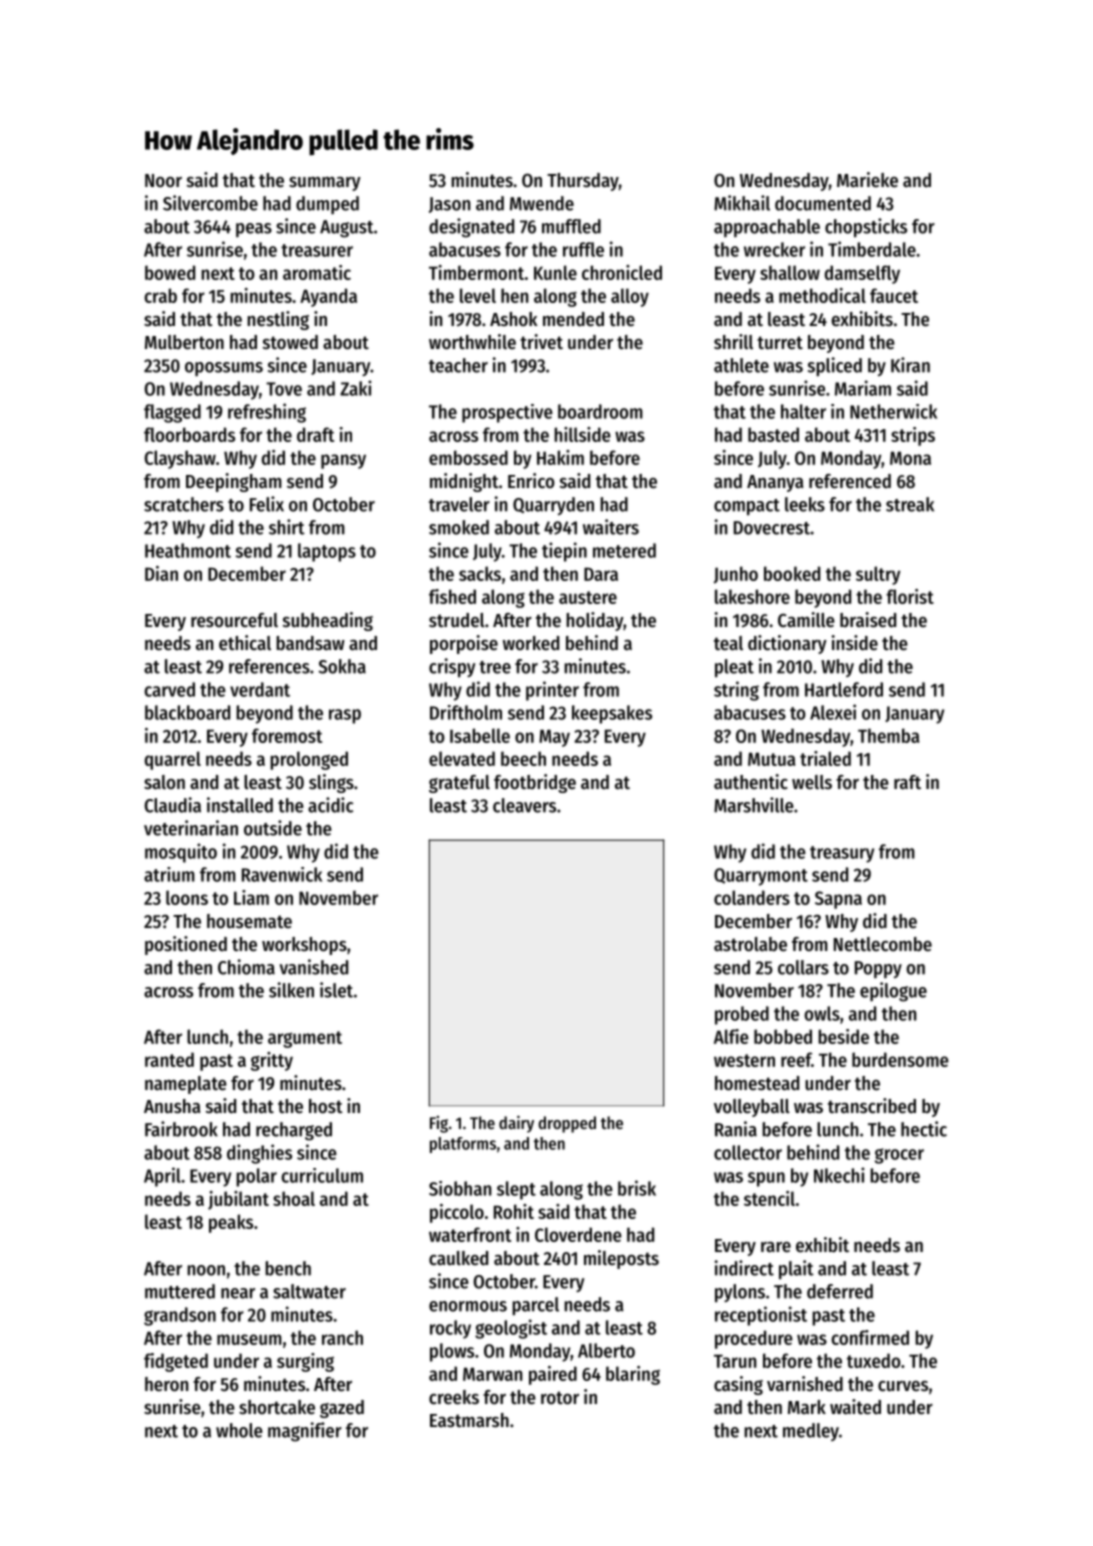  I want to click on medley, so click(811, 1432).
